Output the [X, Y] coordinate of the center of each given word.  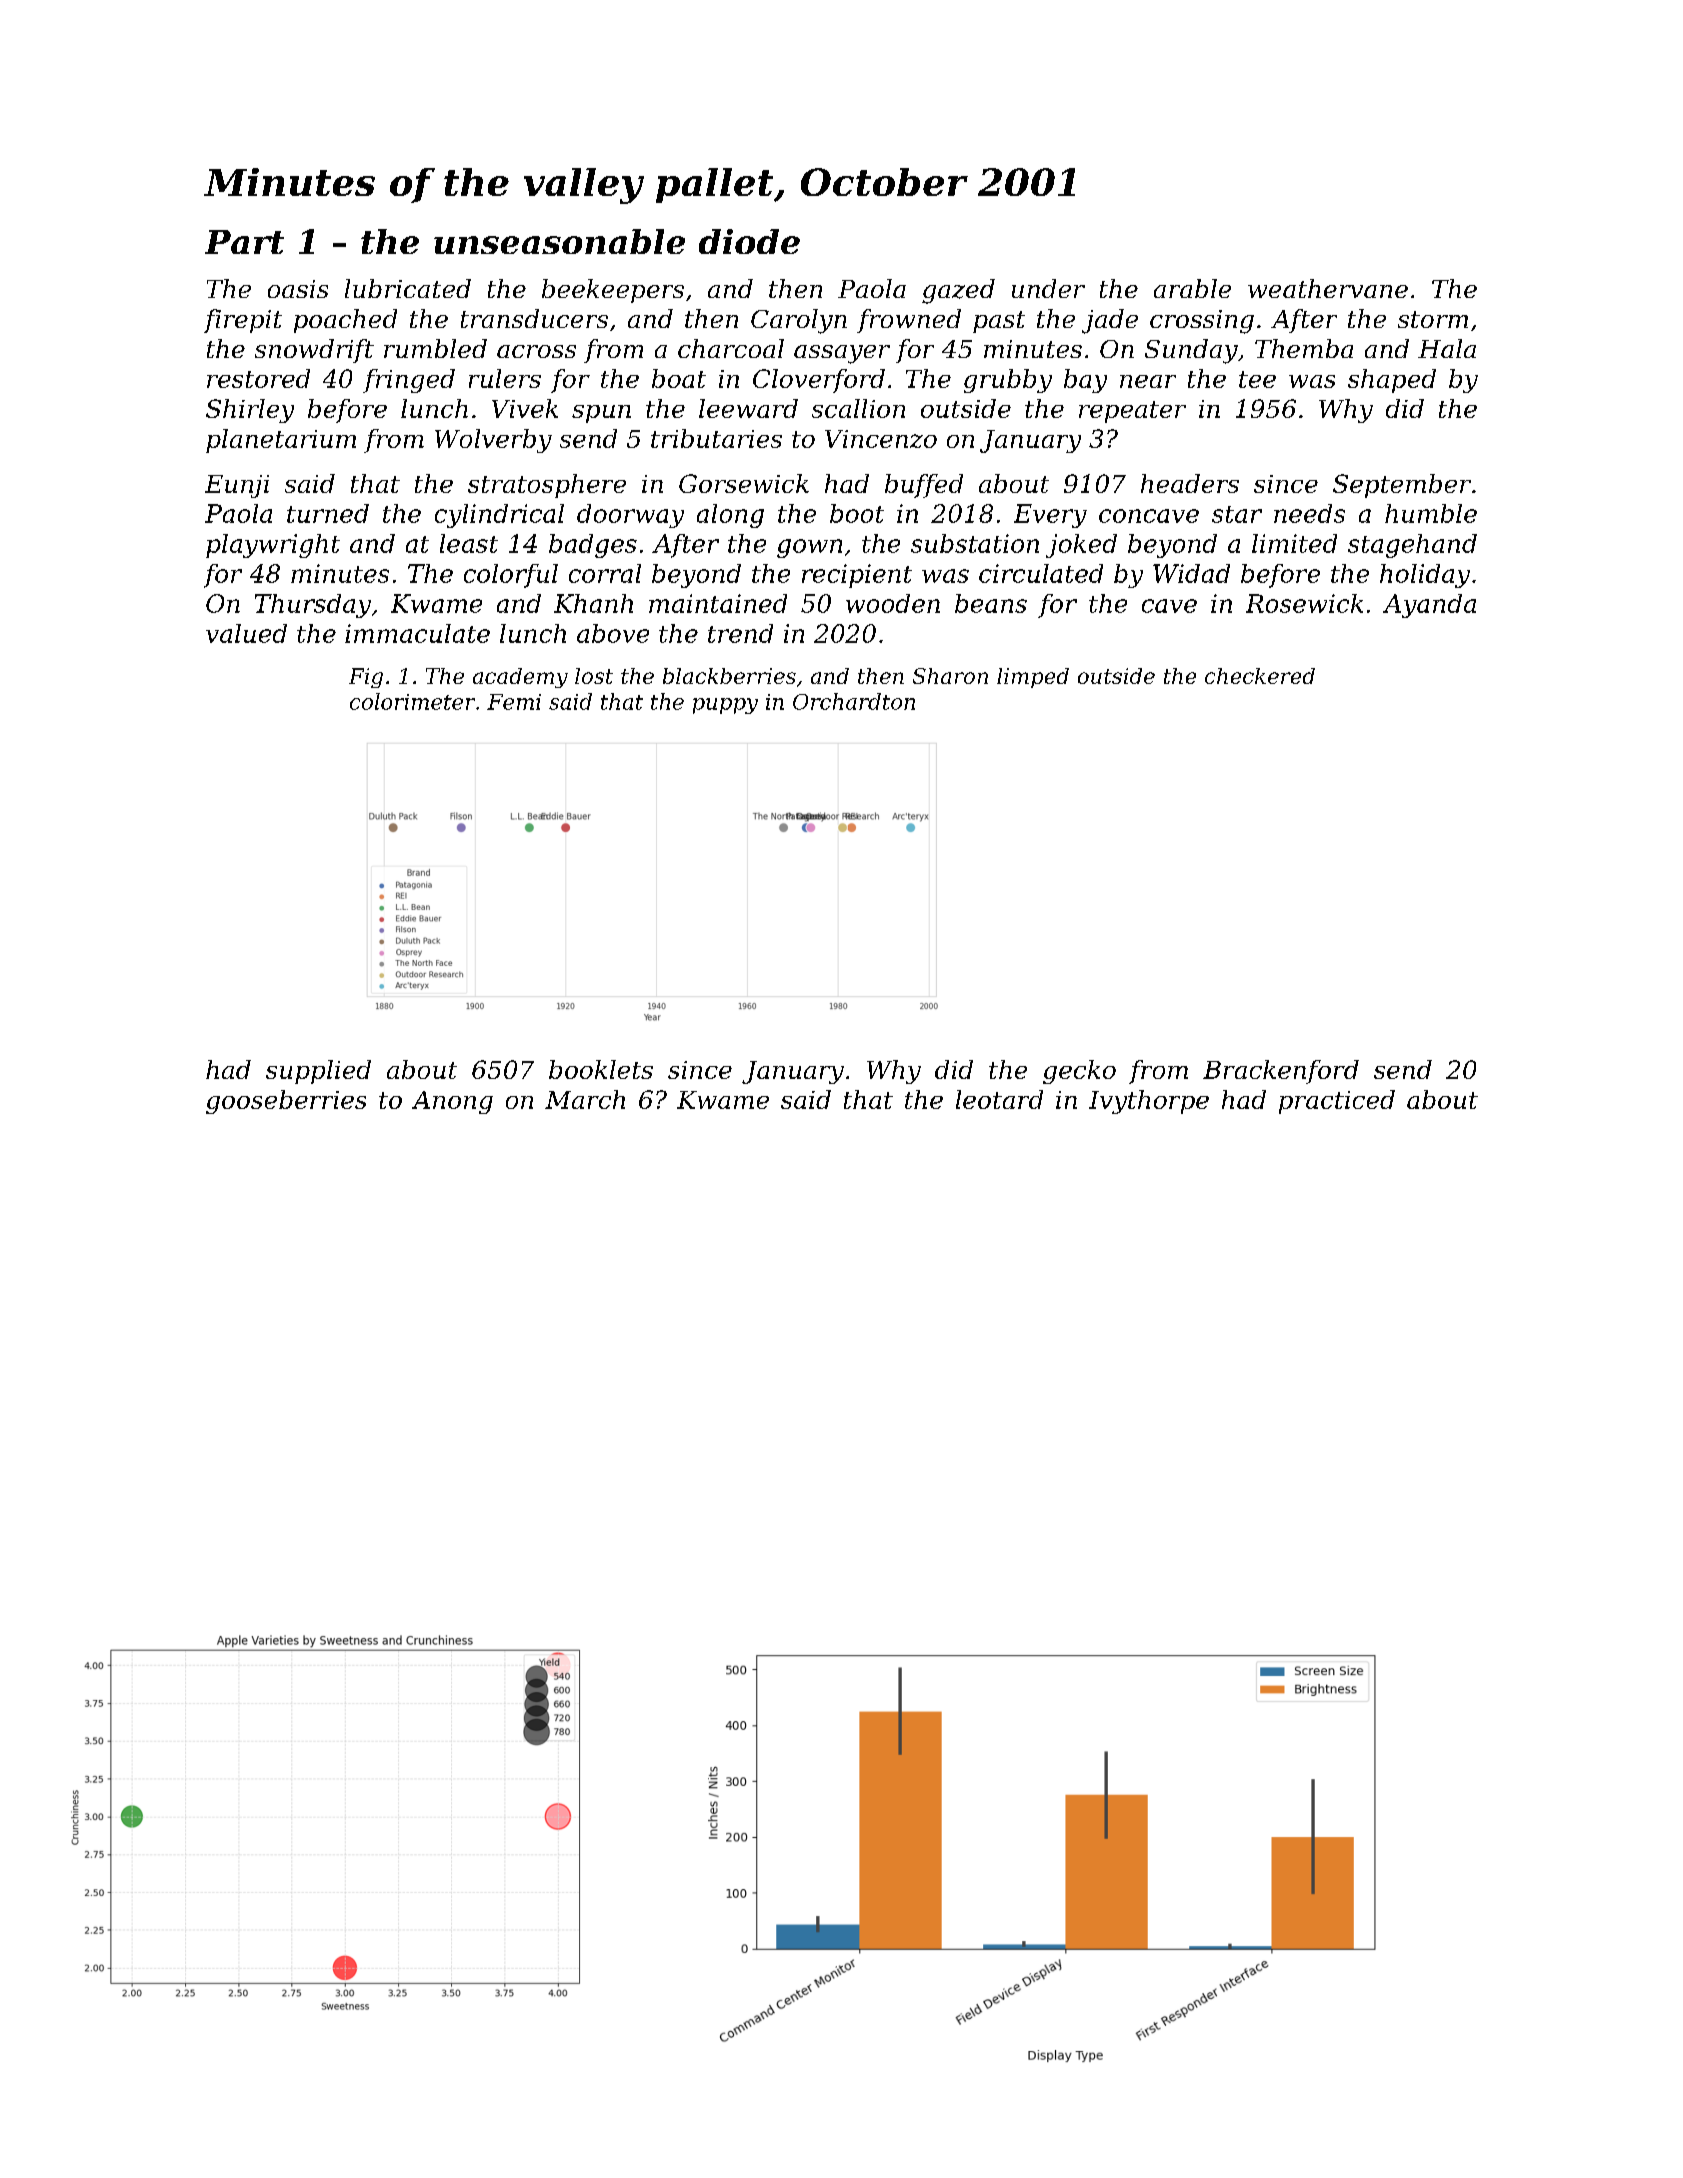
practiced [1337, 1102]
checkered [1260, 676]
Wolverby [493, 441]
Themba [1304, 348]
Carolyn [799, 321]
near [1148, 381]
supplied [318, 1072]
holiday [1425, 576]
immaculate [417, 633]
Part [244, 242]
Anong [452, 1102]
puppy [725, 706]
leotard [999, 1099]
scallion [858, 408]
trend [740, 633]
